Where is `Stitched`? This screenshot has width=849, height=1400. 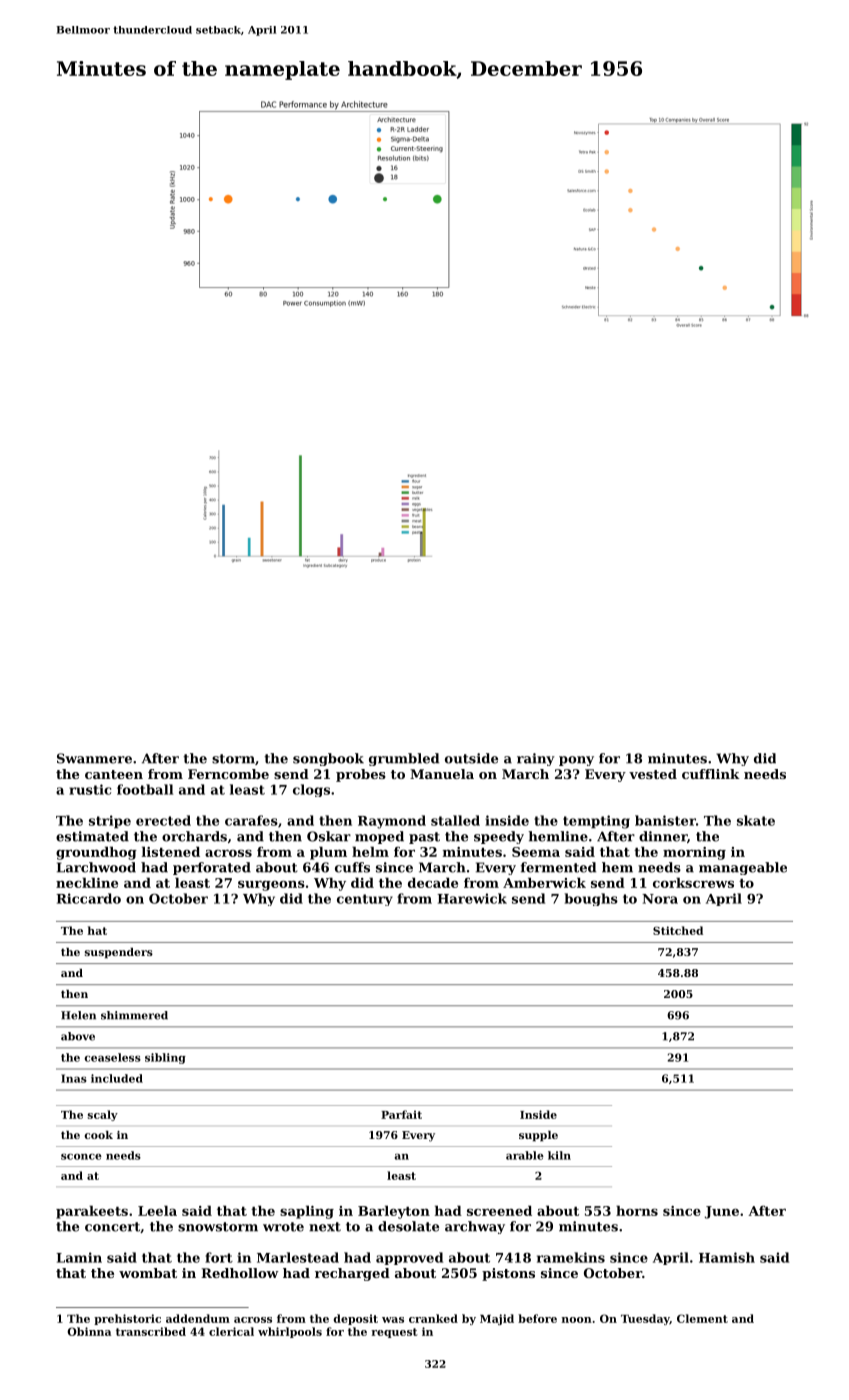
Stitched is located at coordinates (678, 930).
